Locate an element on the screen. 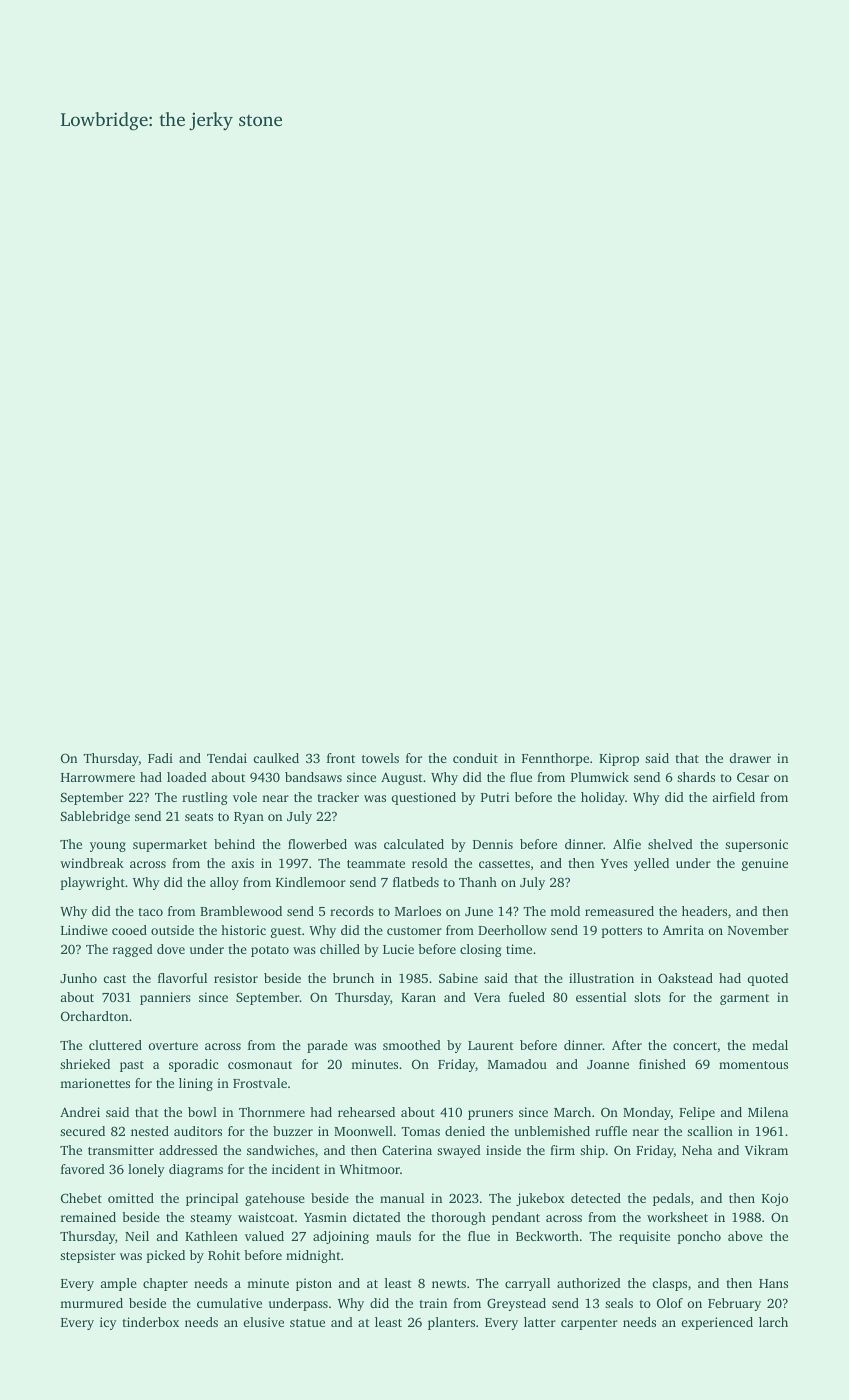 The width and height of the screenshot is (849, 1400). Beckworth is located at coordinates (547, 1236).
